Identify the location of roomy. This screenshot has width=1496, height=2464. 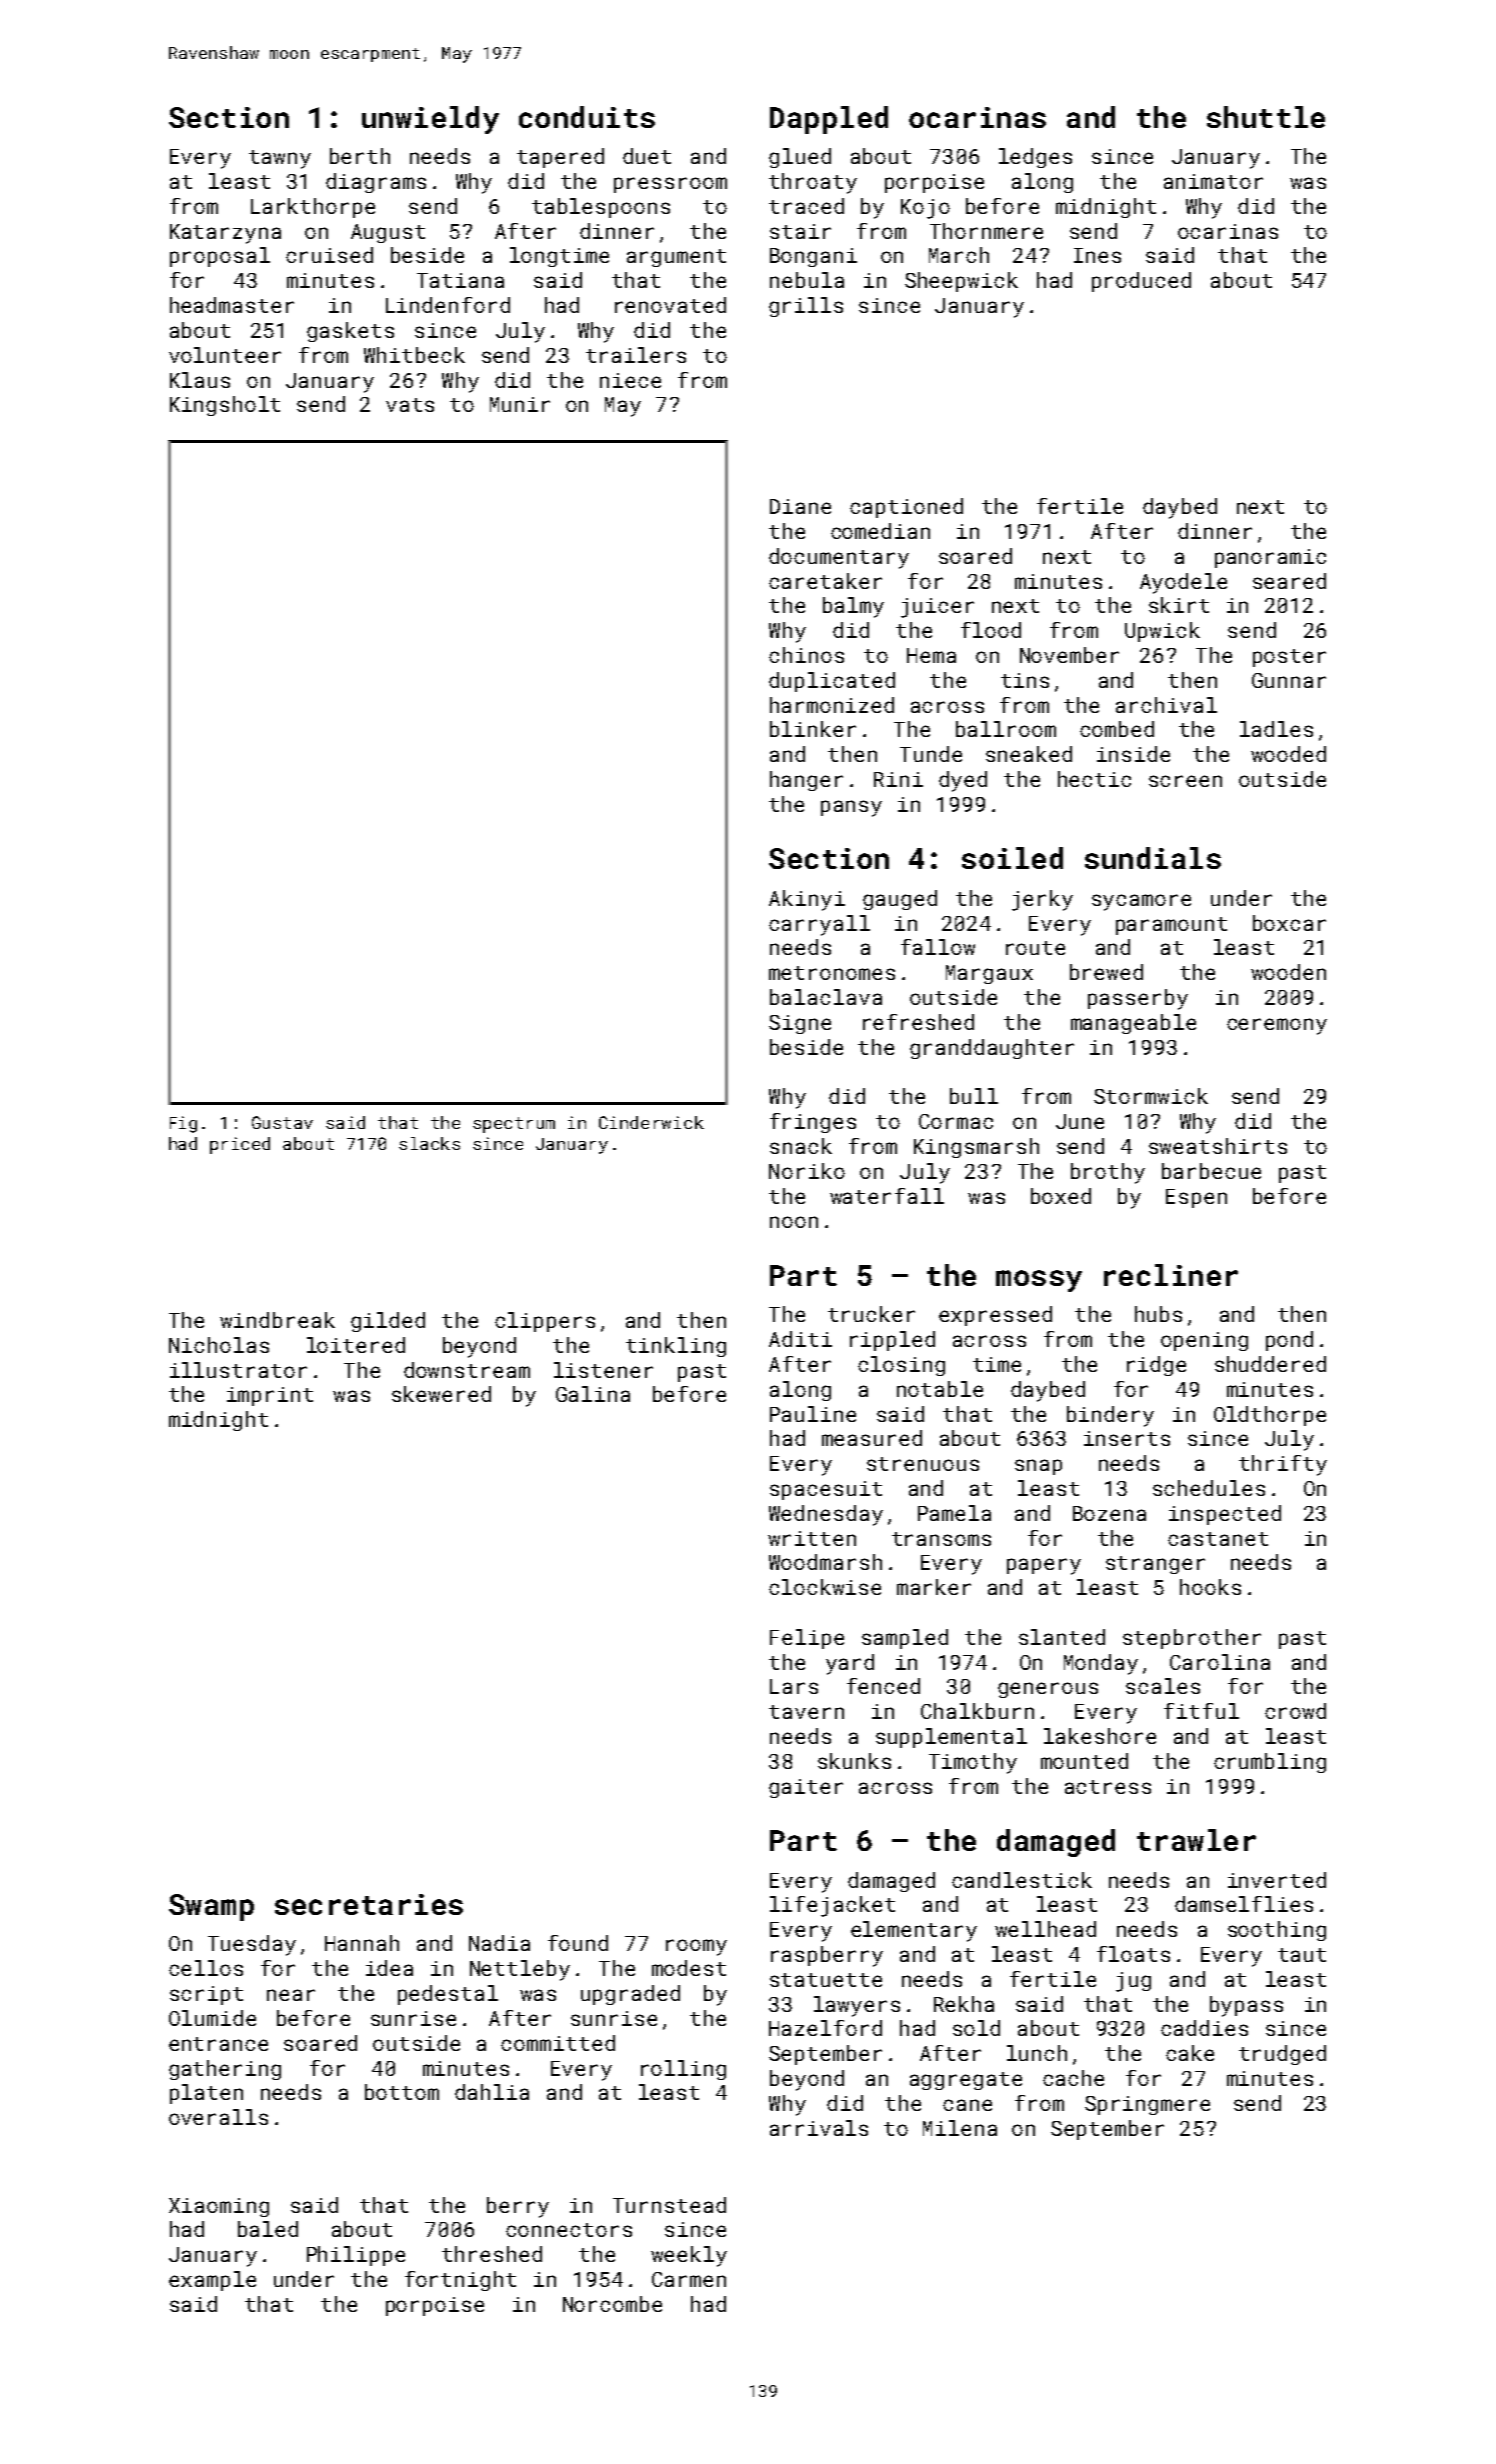
(696, 1947).
